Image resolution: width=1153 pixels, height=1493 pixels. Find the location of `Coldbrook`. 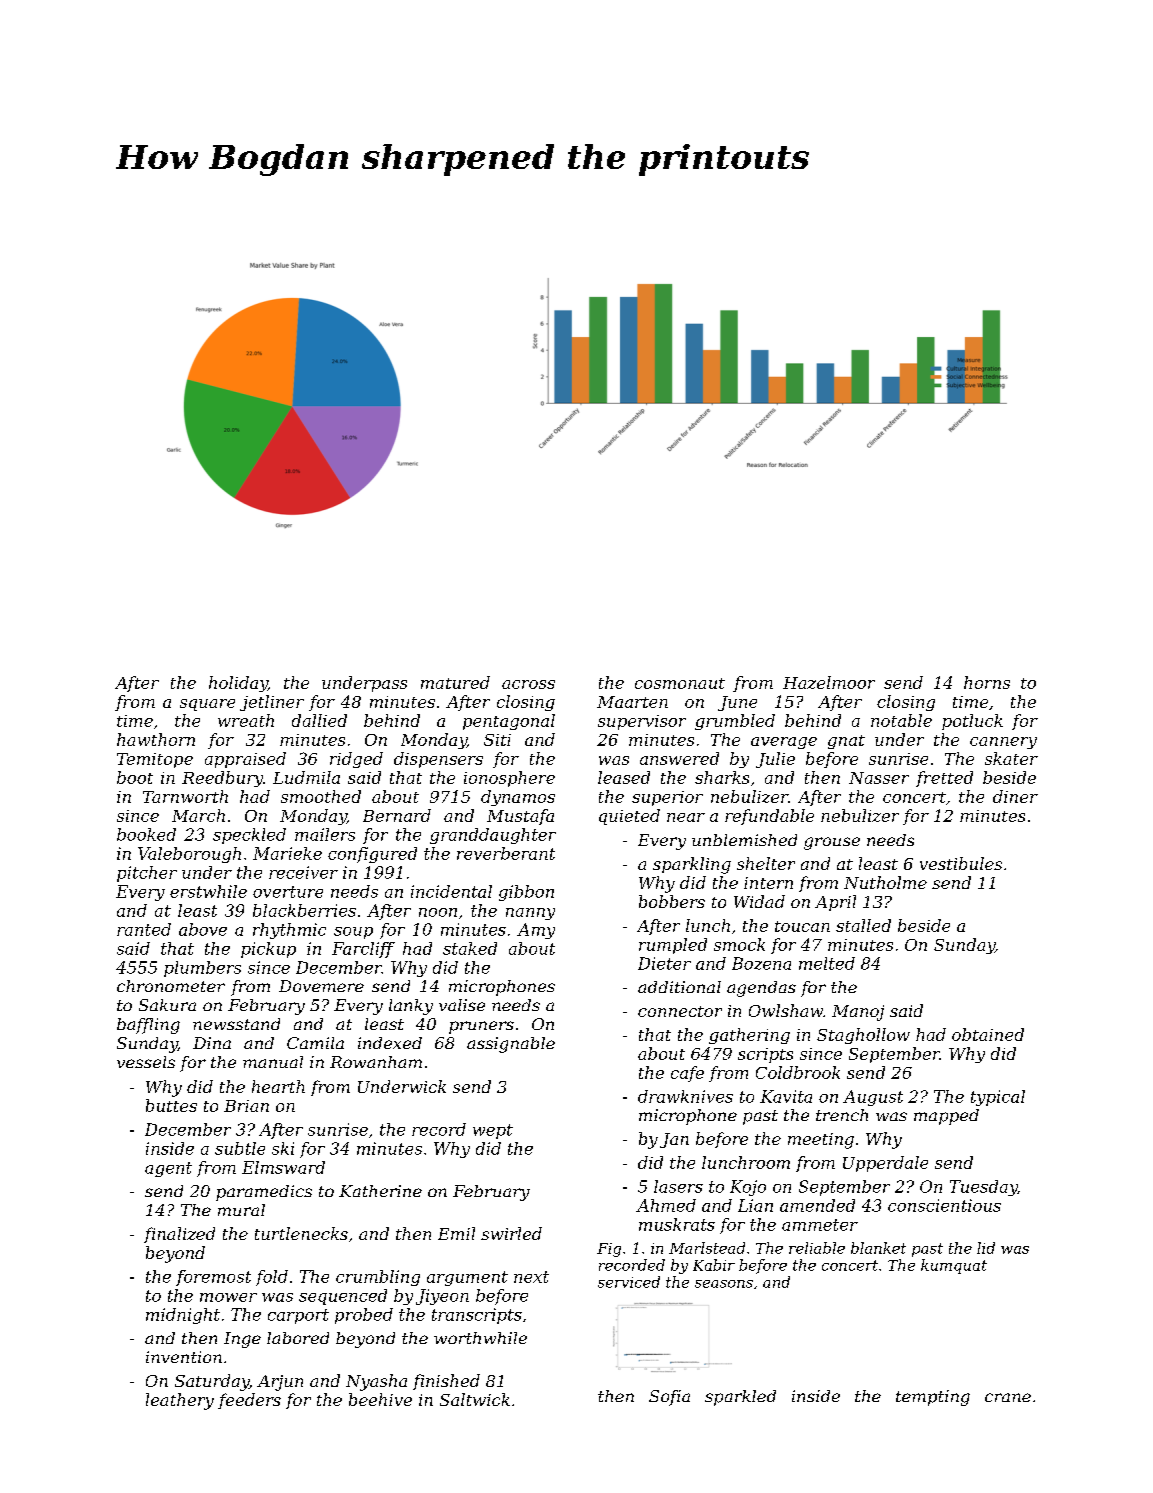

Coldbrook is located at coordinates (798, 1072).
